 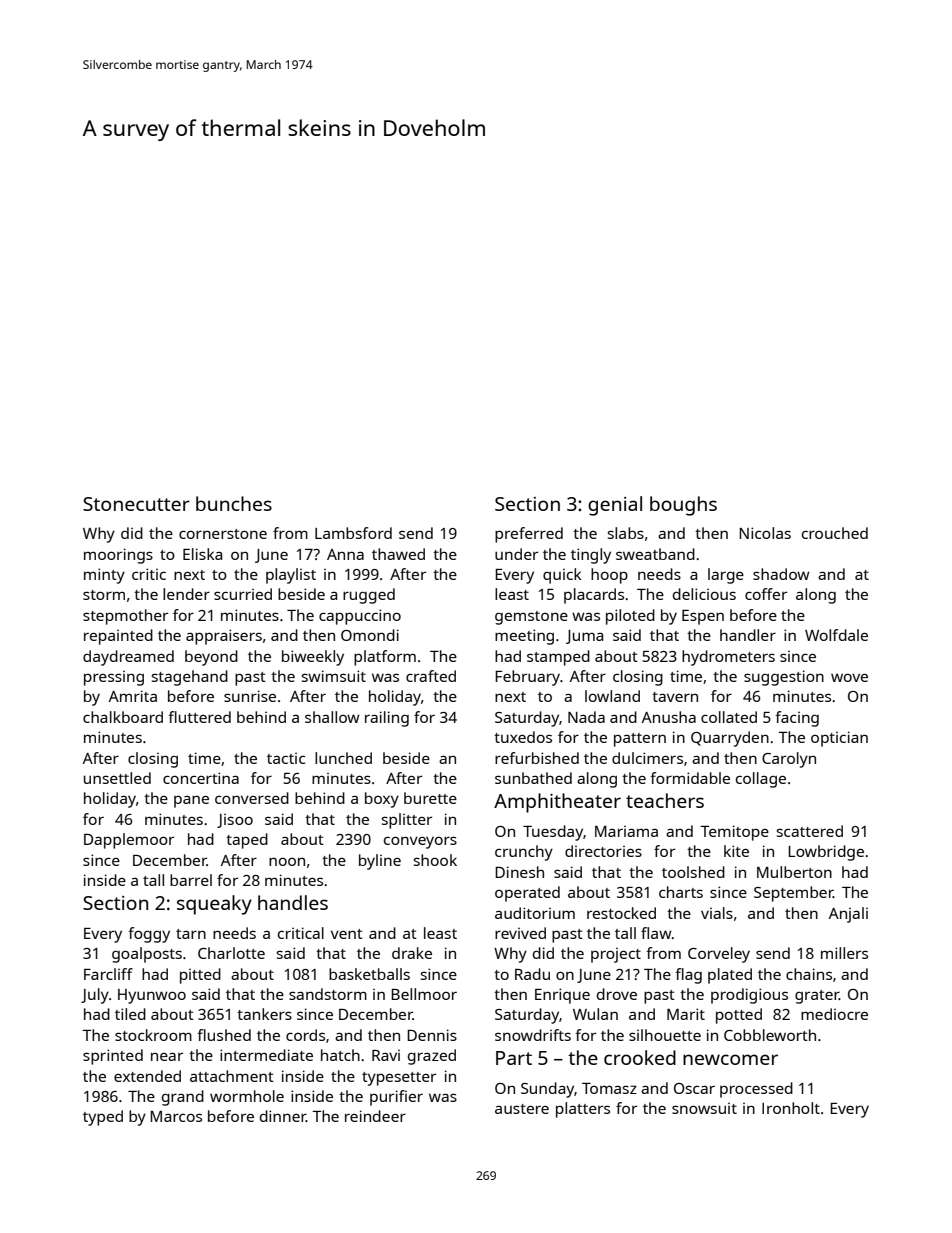 I want to click on Dennis, so click(x=432, y=1035).
